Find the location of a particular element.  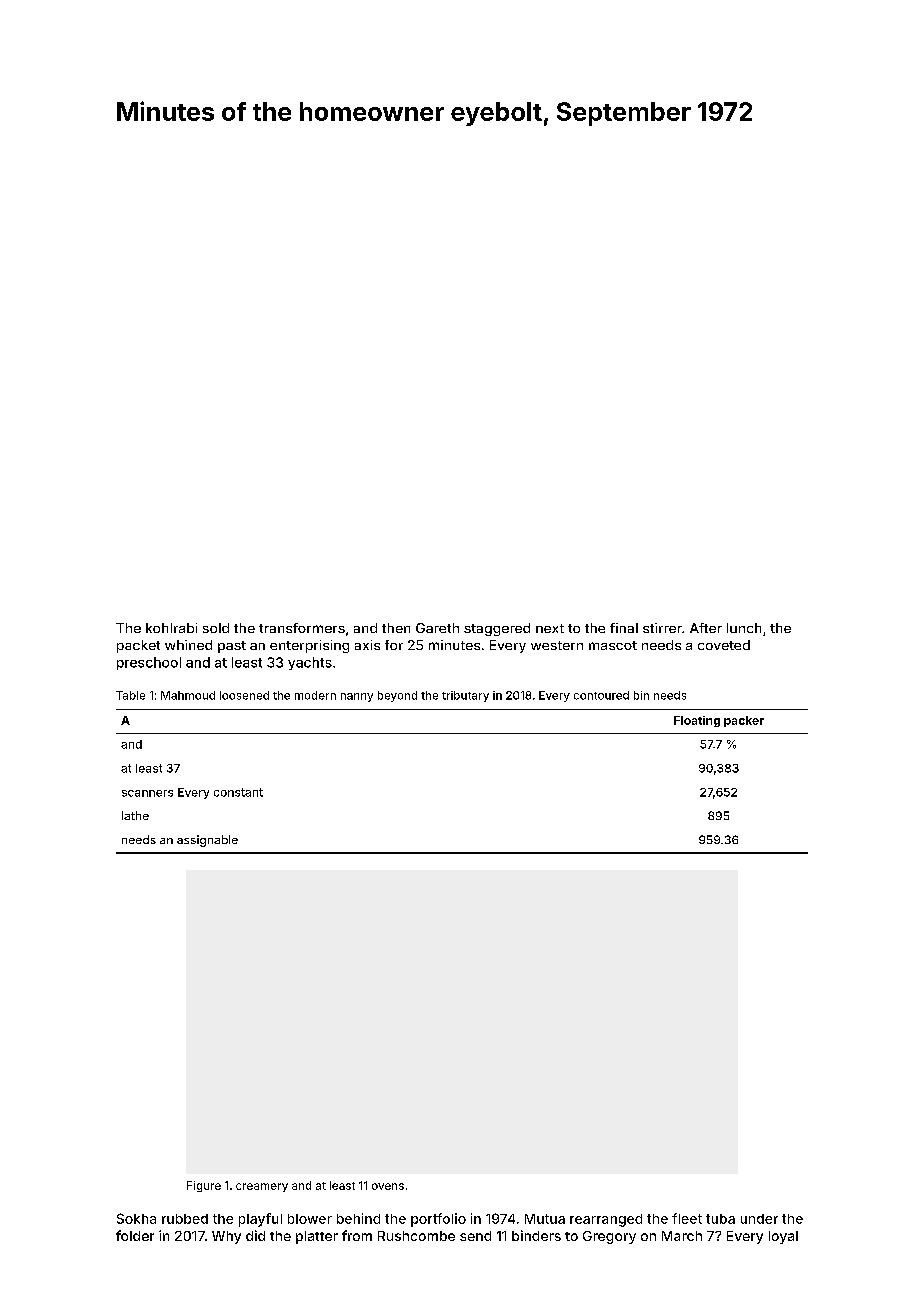

contoured is located at coordinates (601, 695).
